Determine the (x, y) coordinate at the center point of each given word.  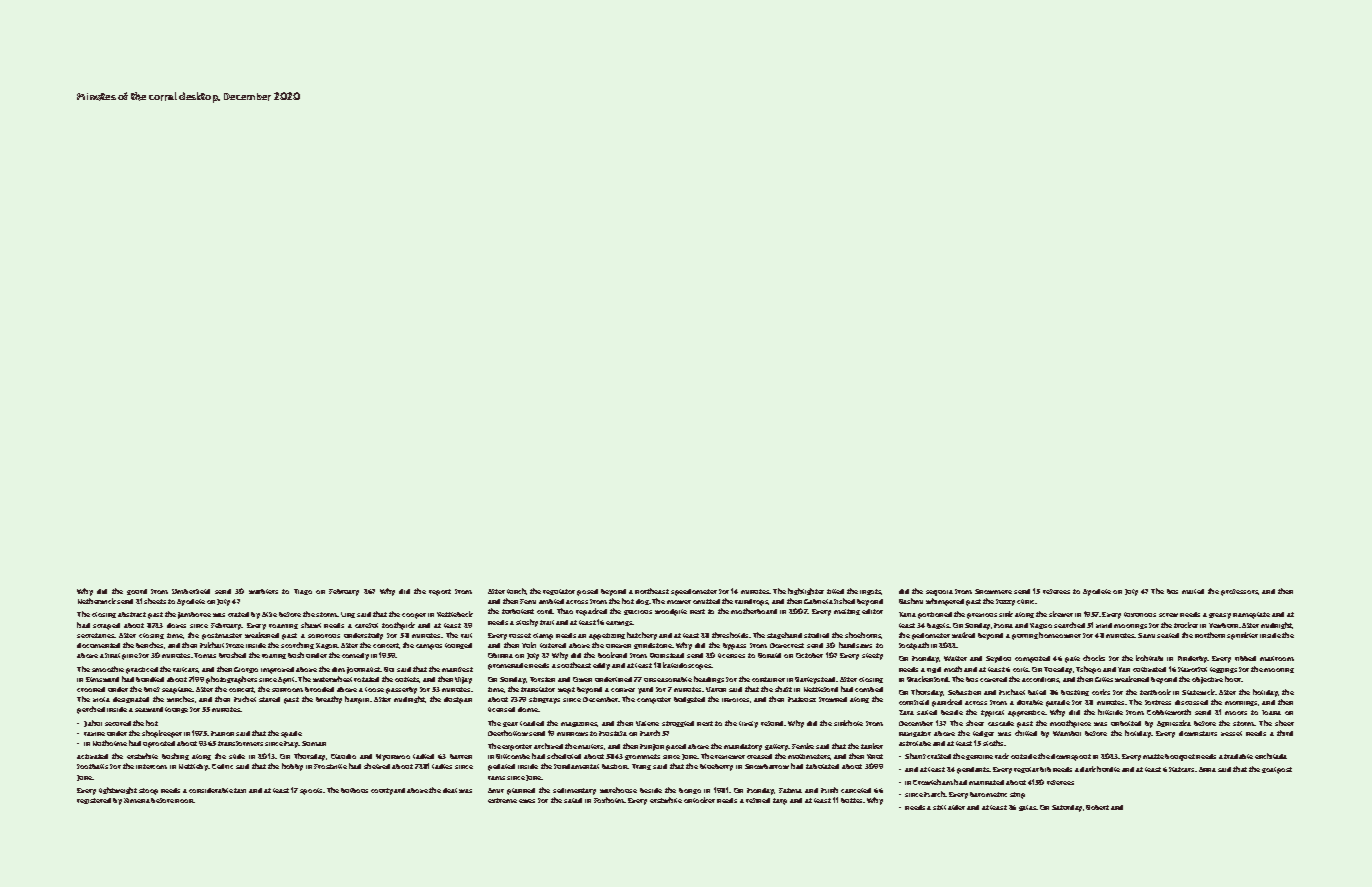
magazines (579, 724)
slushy (527, 623)
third (1285, 733)
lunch (517, 591)
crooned (91, 689)
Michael (1012, 692)
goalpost (1277, 770)
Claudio (343, 756)
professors (1240, 592)
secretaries (96, 635)
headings (709, 679)
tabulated (822, 766)
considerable (211, 790)
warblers (263, 591)
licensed (501, 709)
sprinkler (1242, 636)
